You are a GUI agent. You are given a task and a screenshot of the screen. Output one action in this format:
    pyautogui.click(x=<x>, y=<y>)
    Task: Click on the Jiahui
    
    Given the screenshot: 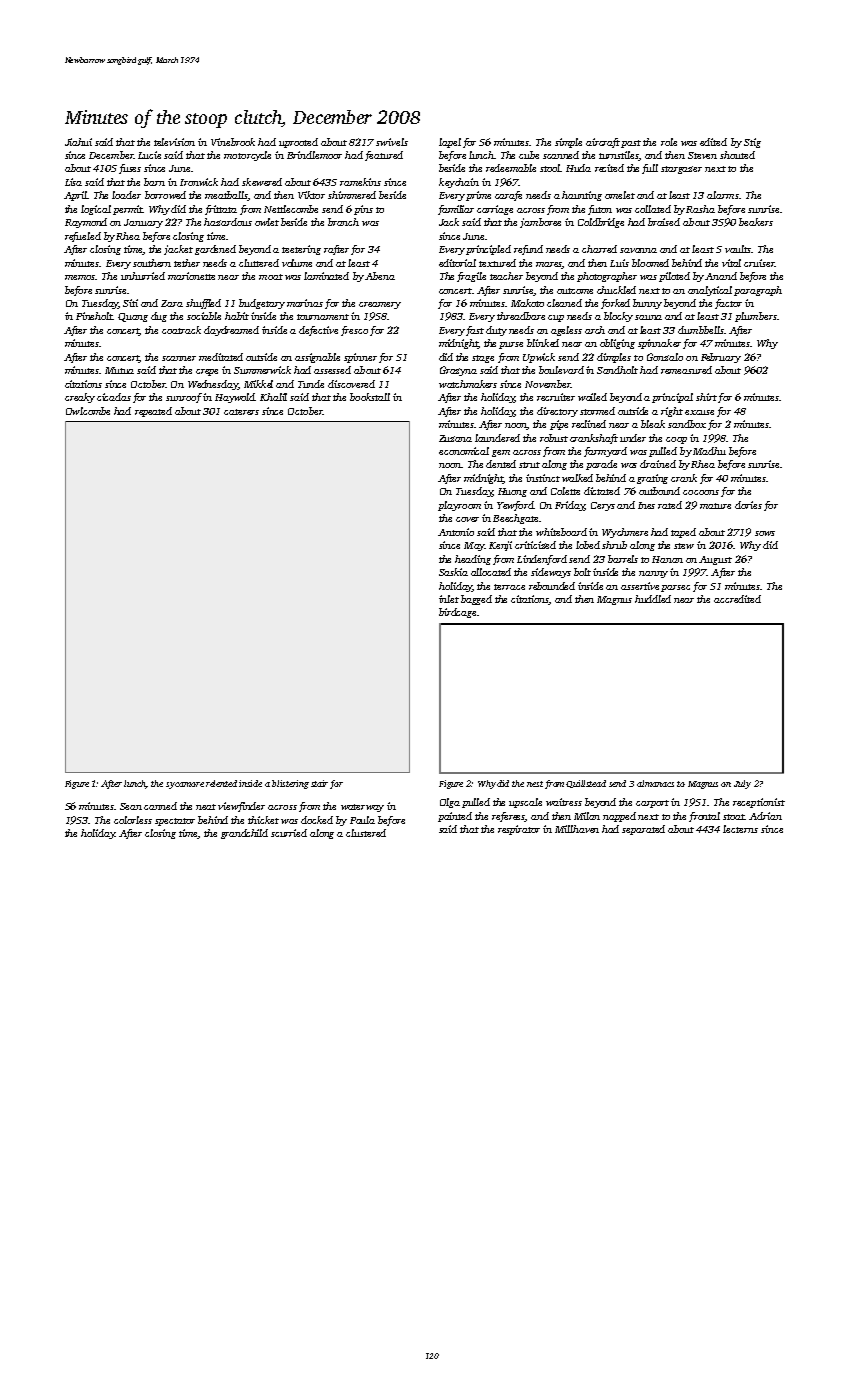 What is the action you would take?
    pyautogui.click(x=78, y=142)
